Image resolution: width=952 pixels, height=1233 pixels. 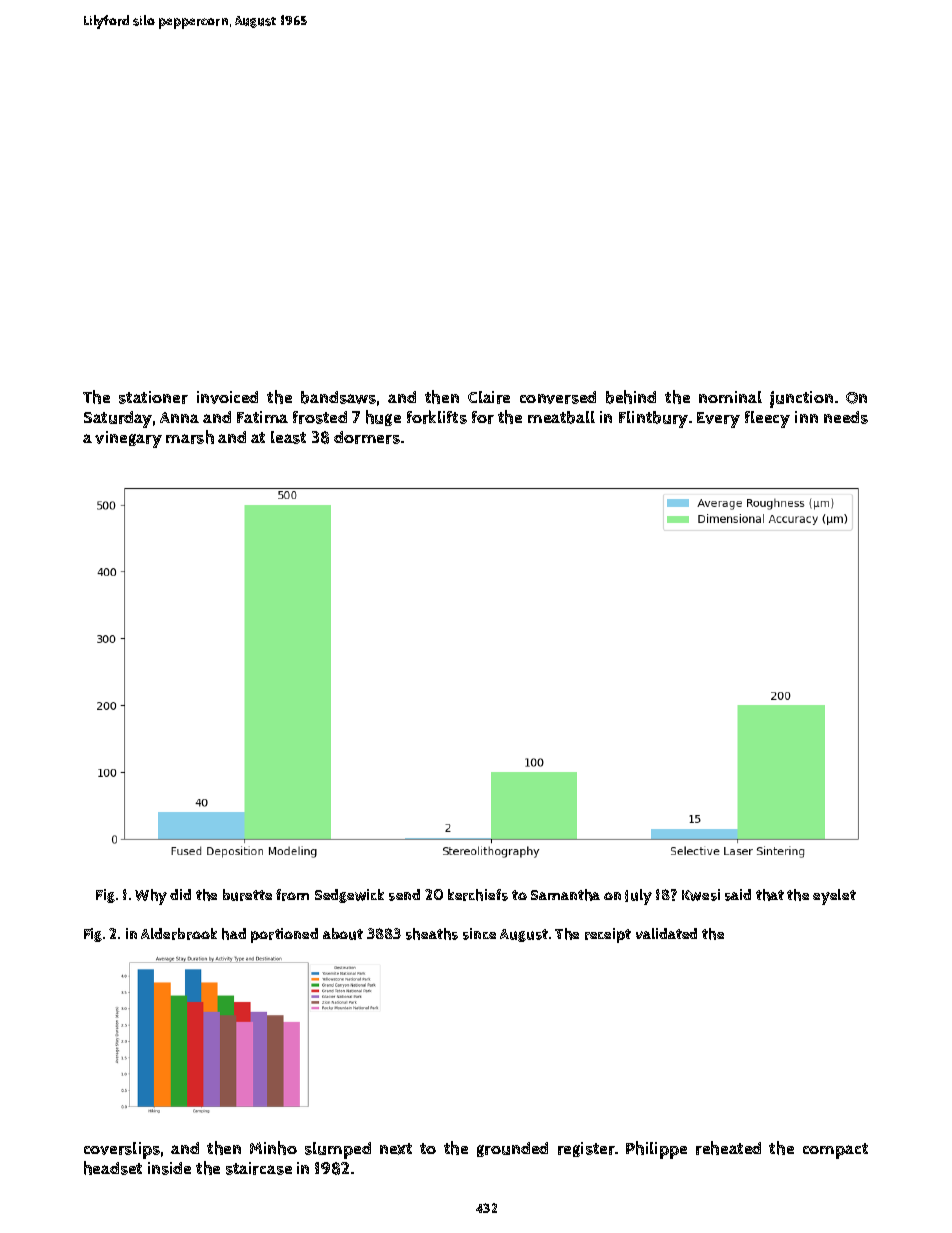 What do you see at coordinates (338, 397) in the page?
I see `bandsaws` at bounding box center [338, 397].
